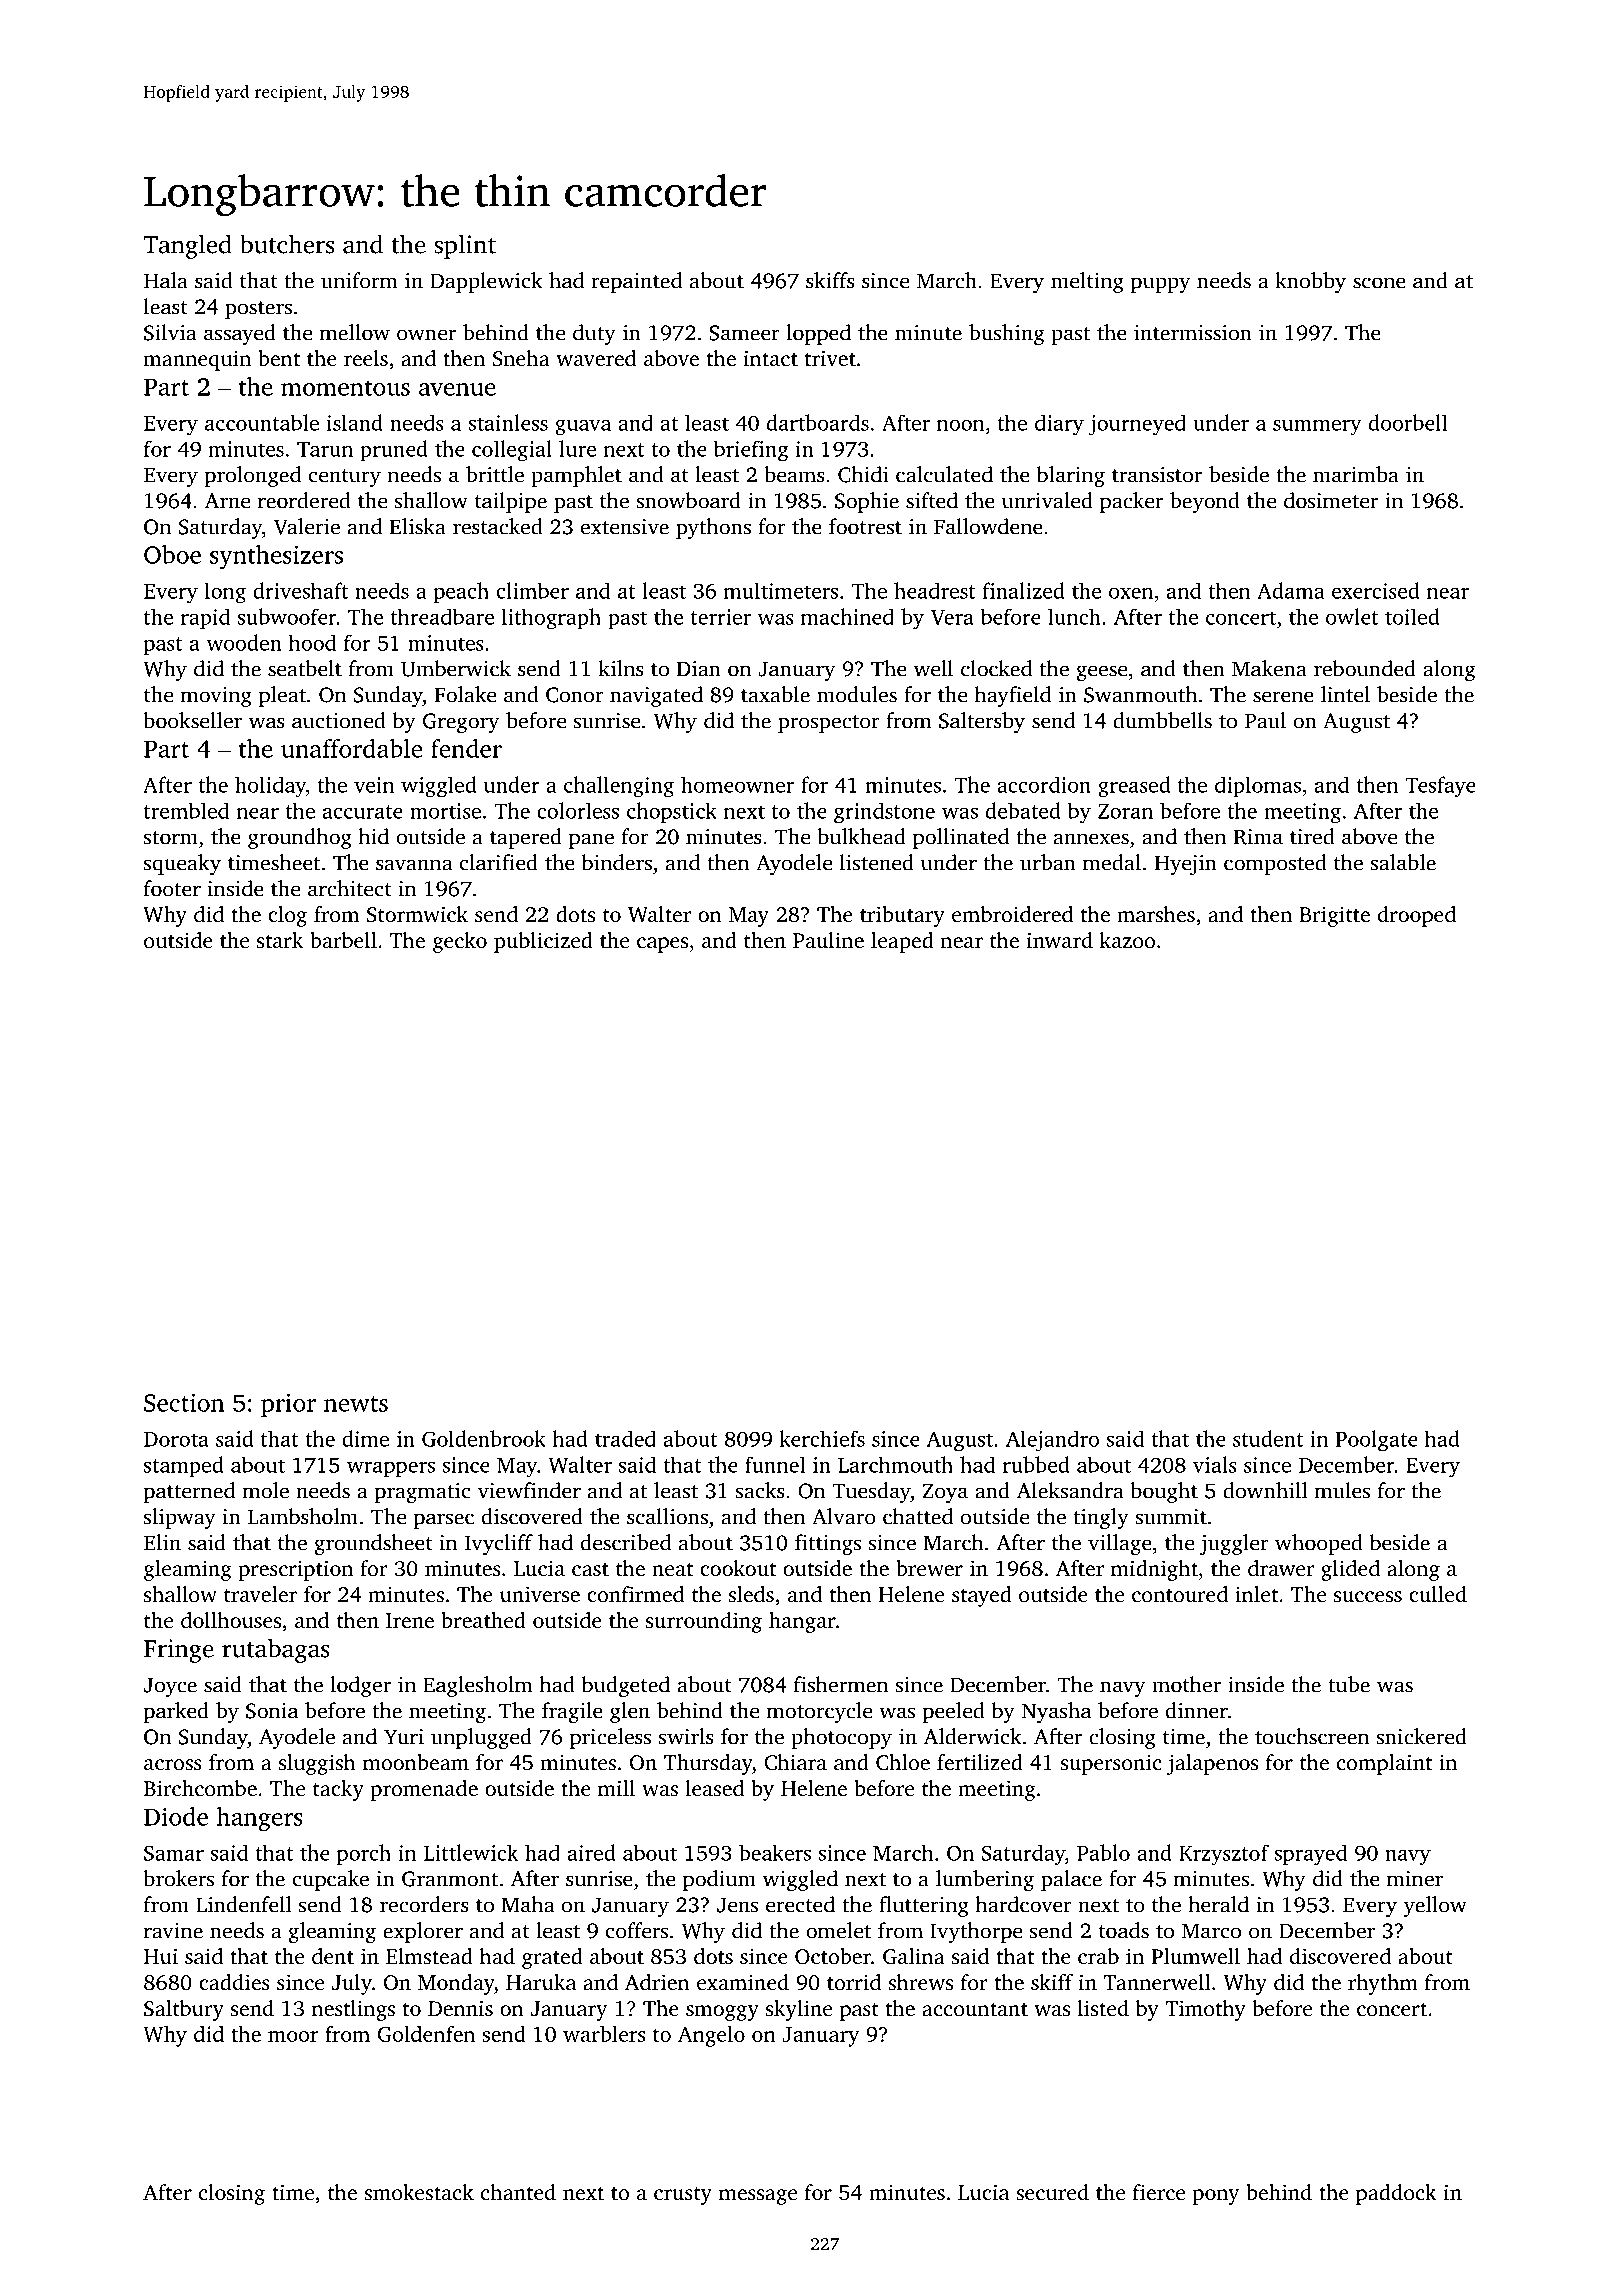  What do you see at coordinates (442, 616) in the document?
I see `threadbare` at bounding box center [442, 616].
